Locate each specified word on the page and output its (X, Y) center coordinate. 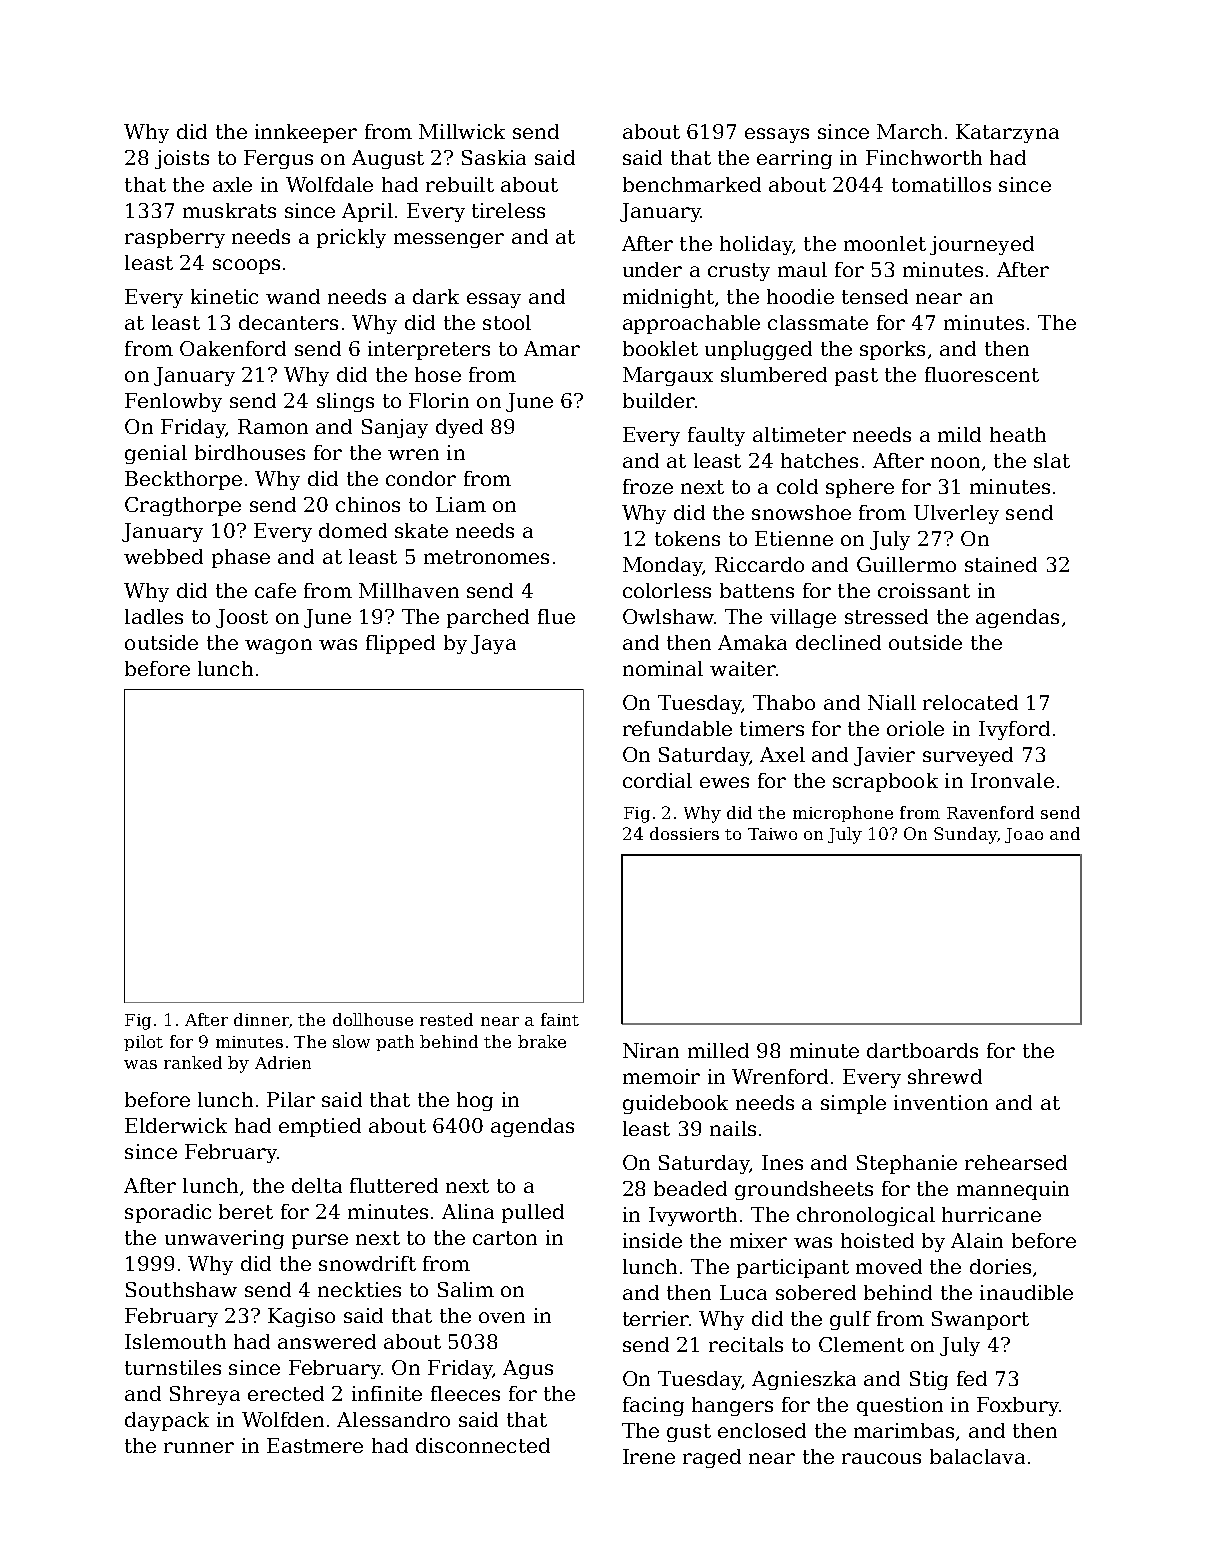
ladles (154, 616)
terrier (656, 1318)
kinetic (224, 296)
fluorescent (982, 374)
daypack (167, 1421)
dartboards (922, 1050)
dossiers (684, 833)
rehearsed (1016, 1162)
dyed (459, 428)
